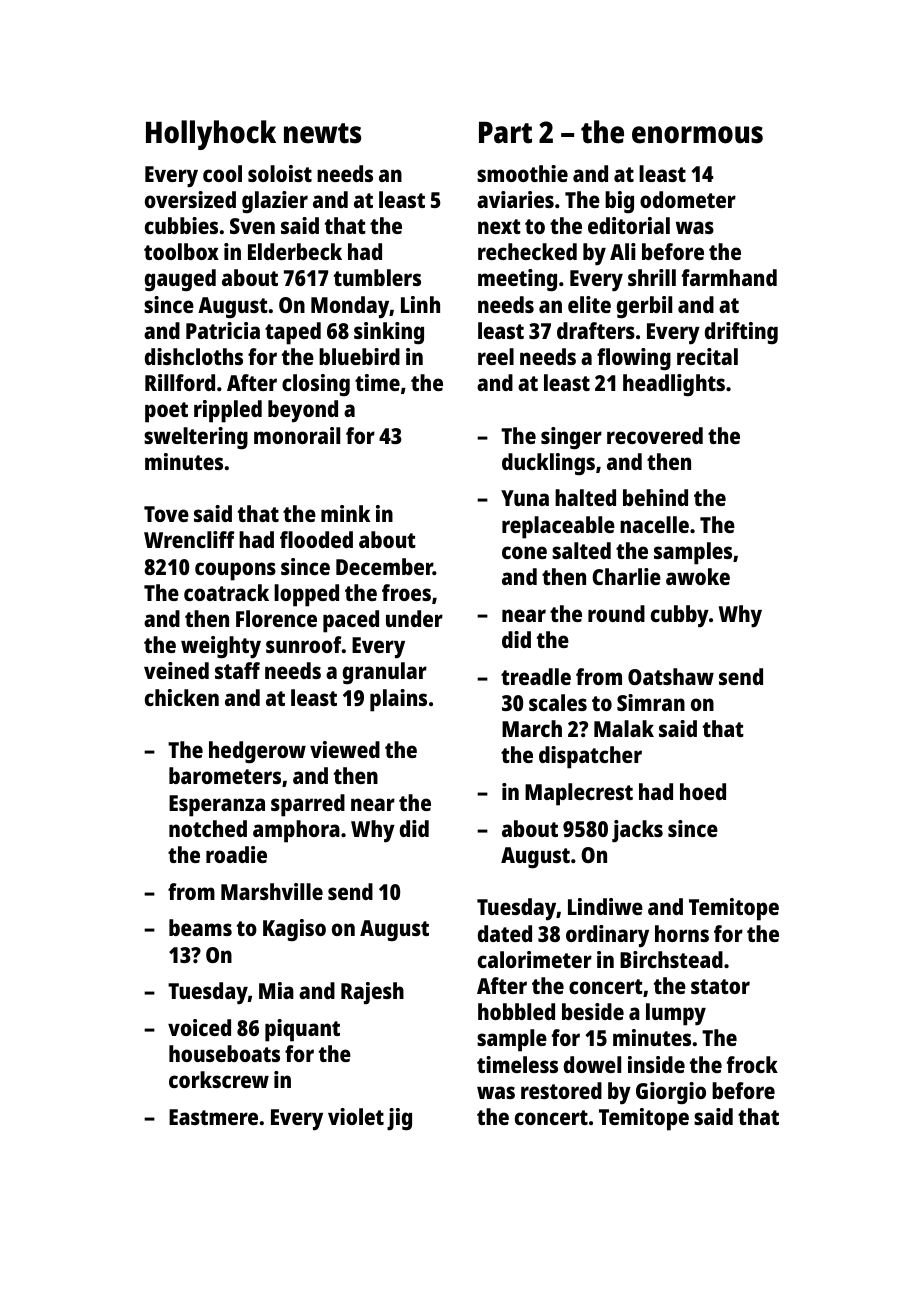  What do you see at coordinates (671, 1093) in the screenshot?
I see `Giorgio` at bounding box center [671, 1093].
